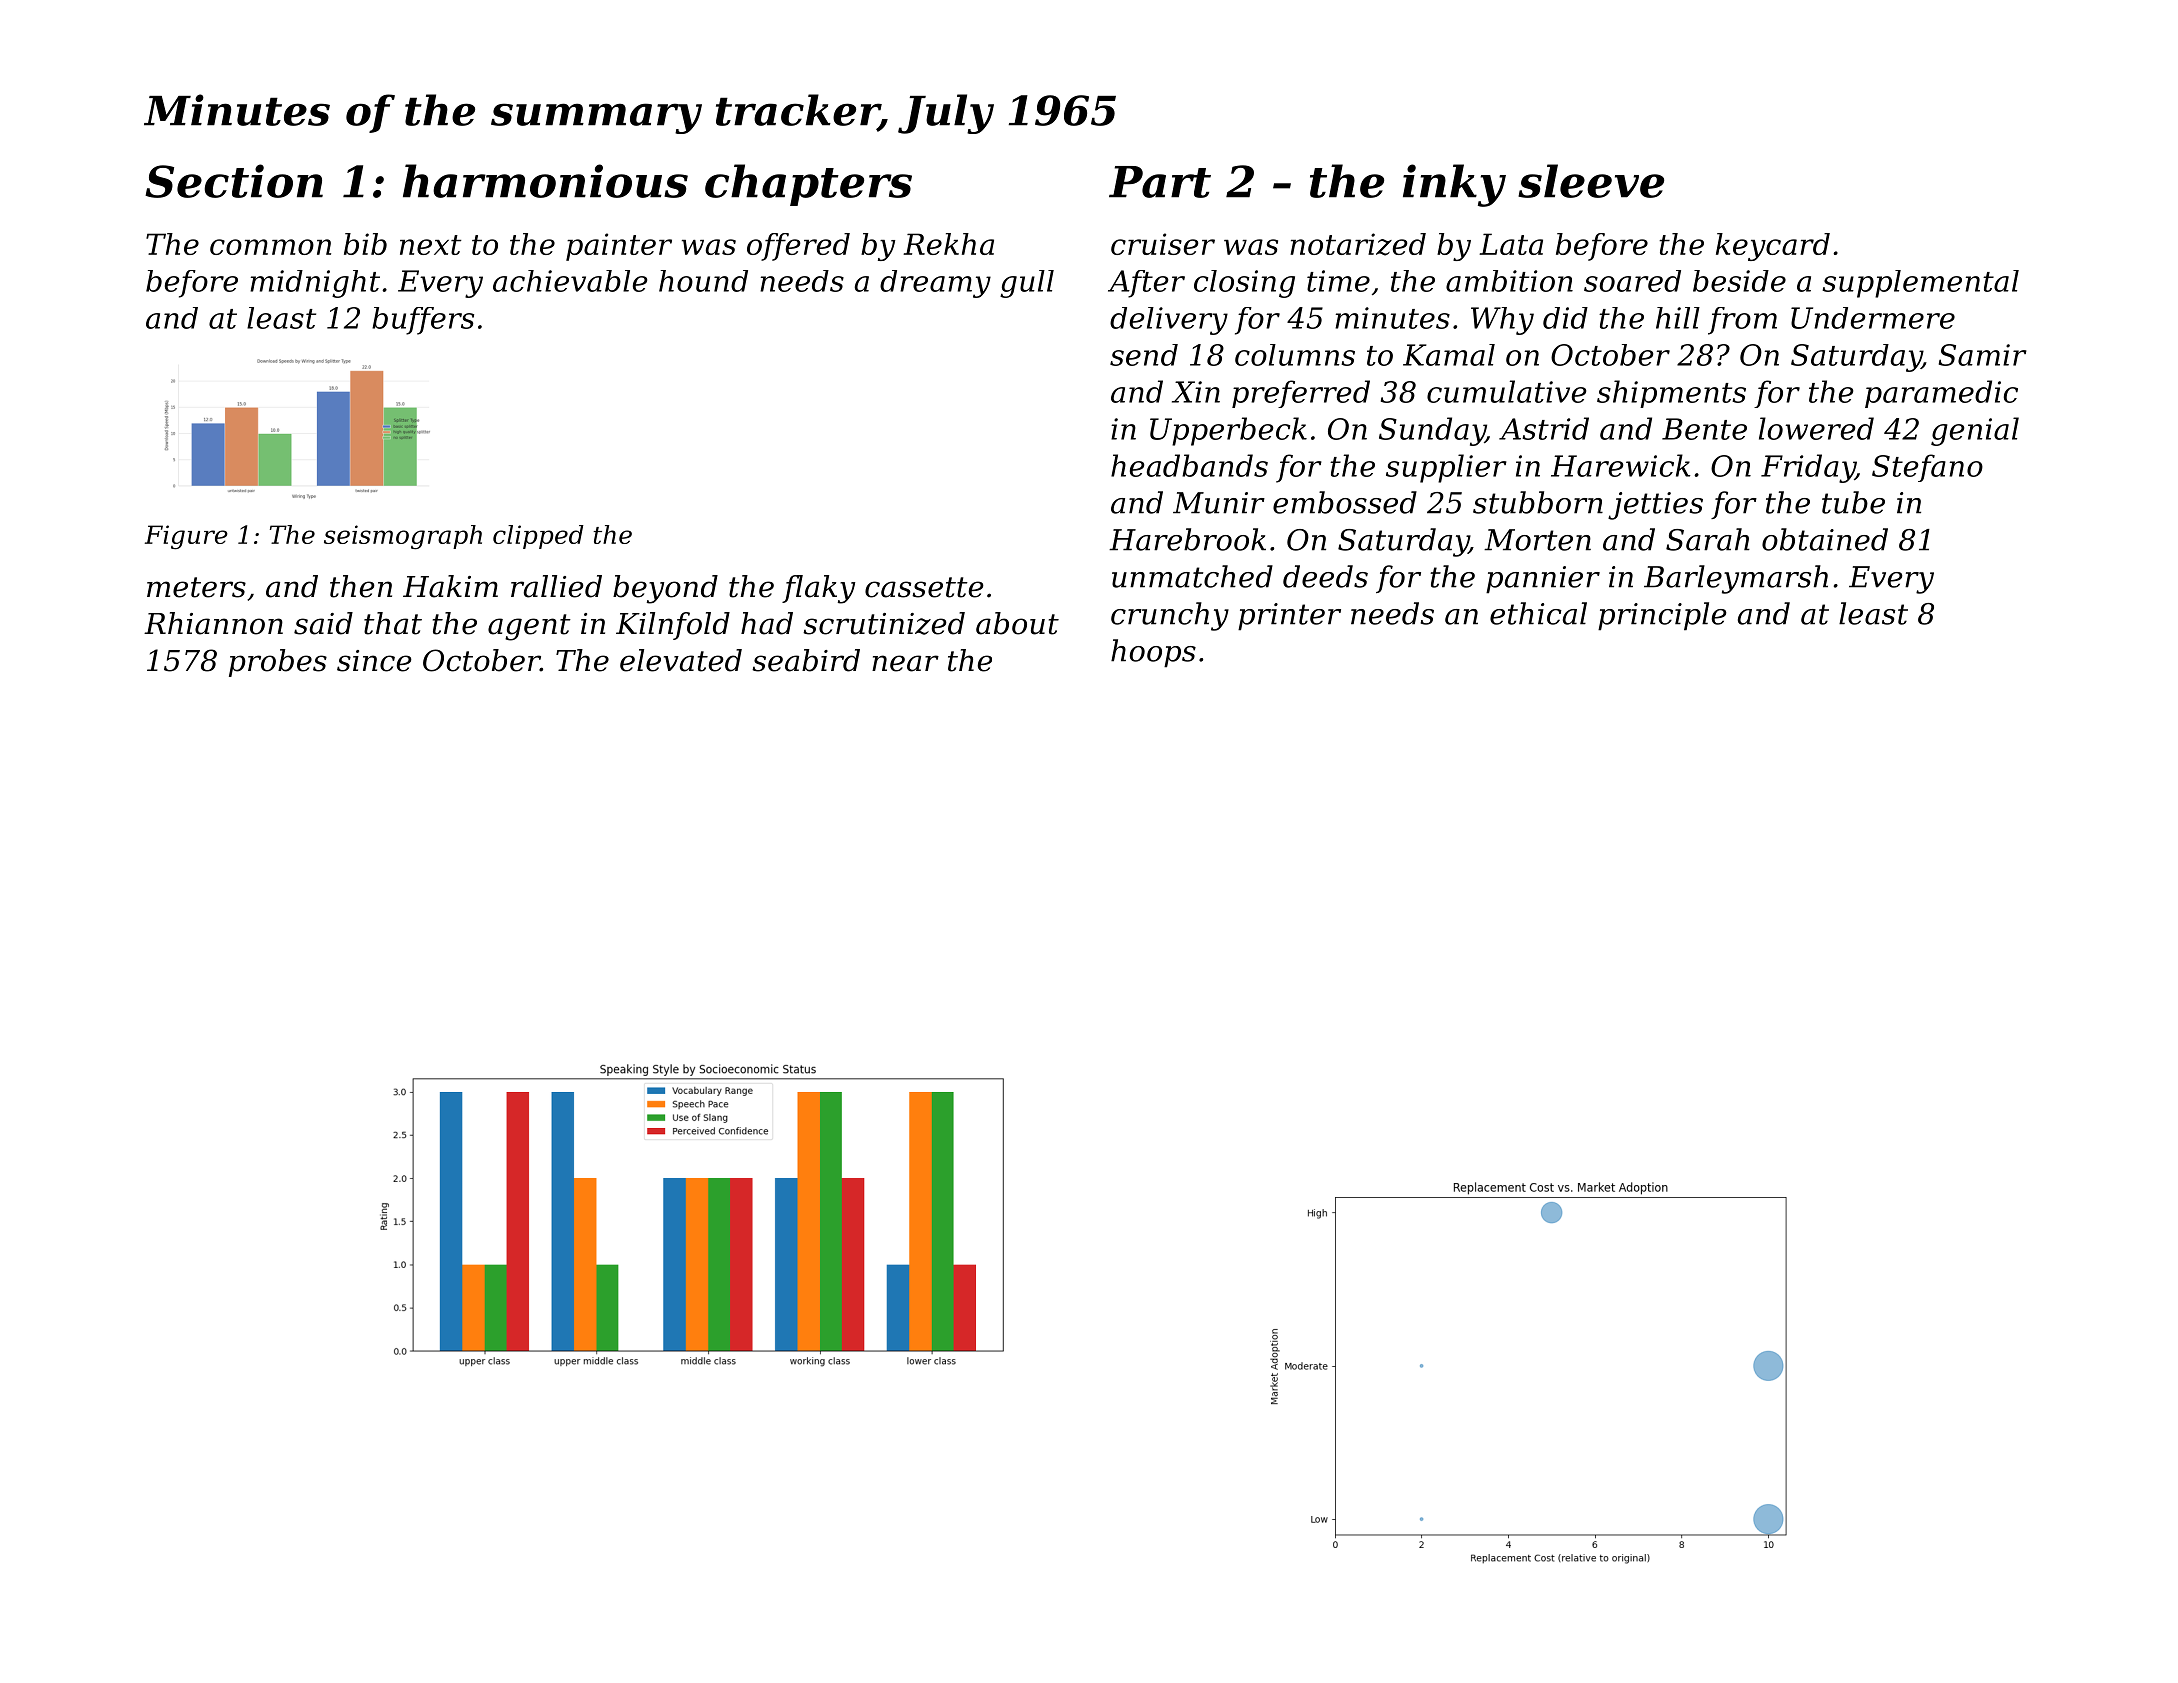 This screenshot has height=1683, width=2178. Describe the element at coordinates (1704, 429) in the screenshot. I see `Bente` at that location.
